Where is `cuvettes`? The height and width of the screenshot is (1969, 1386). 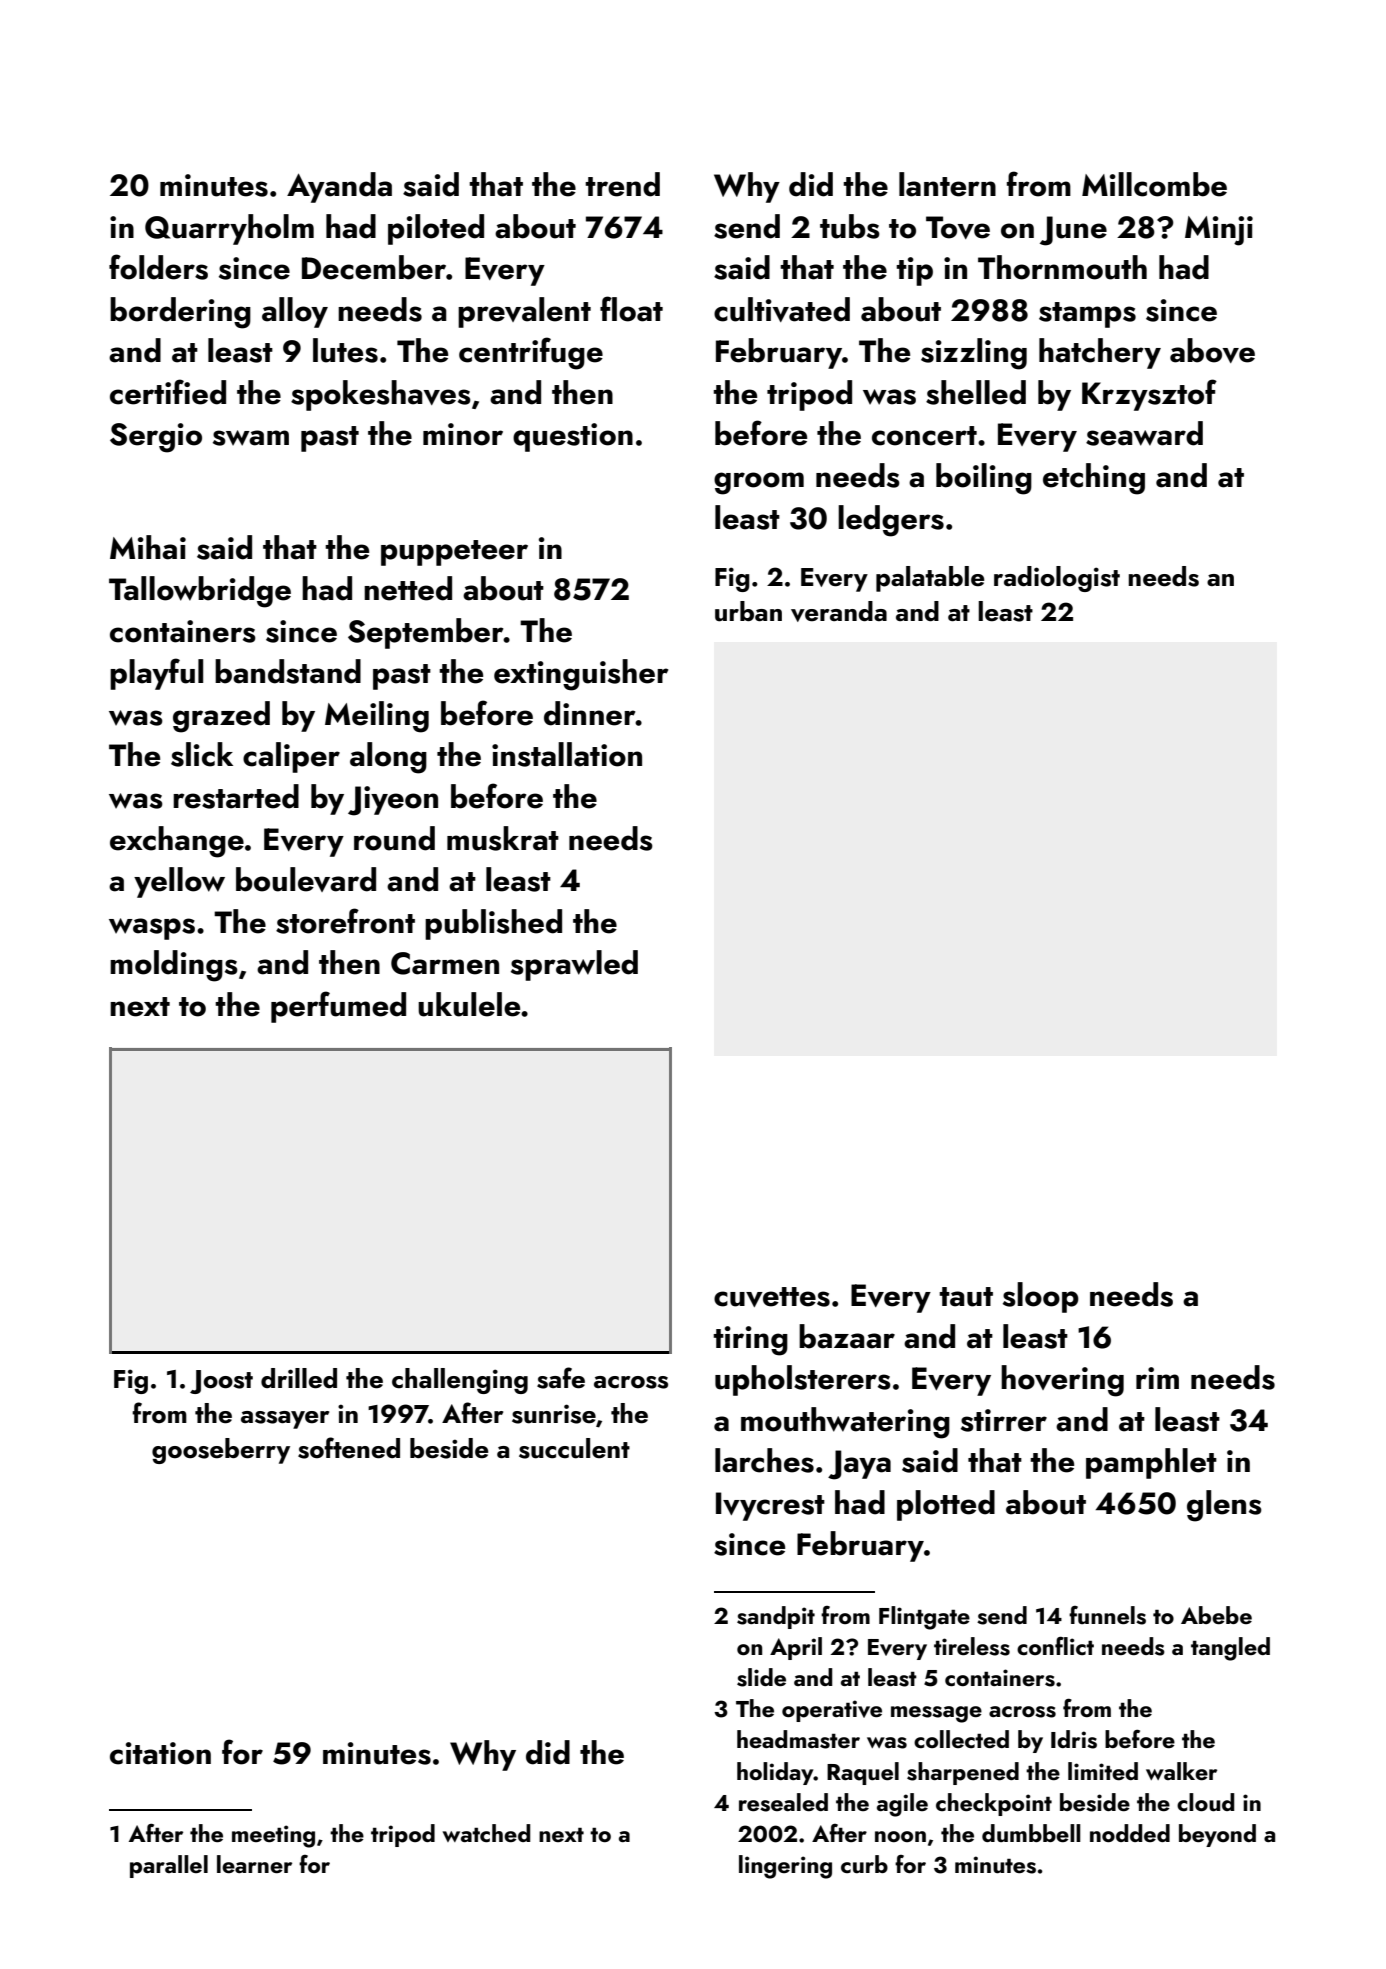
cuvettes is located at coordinates (772, 1297).
